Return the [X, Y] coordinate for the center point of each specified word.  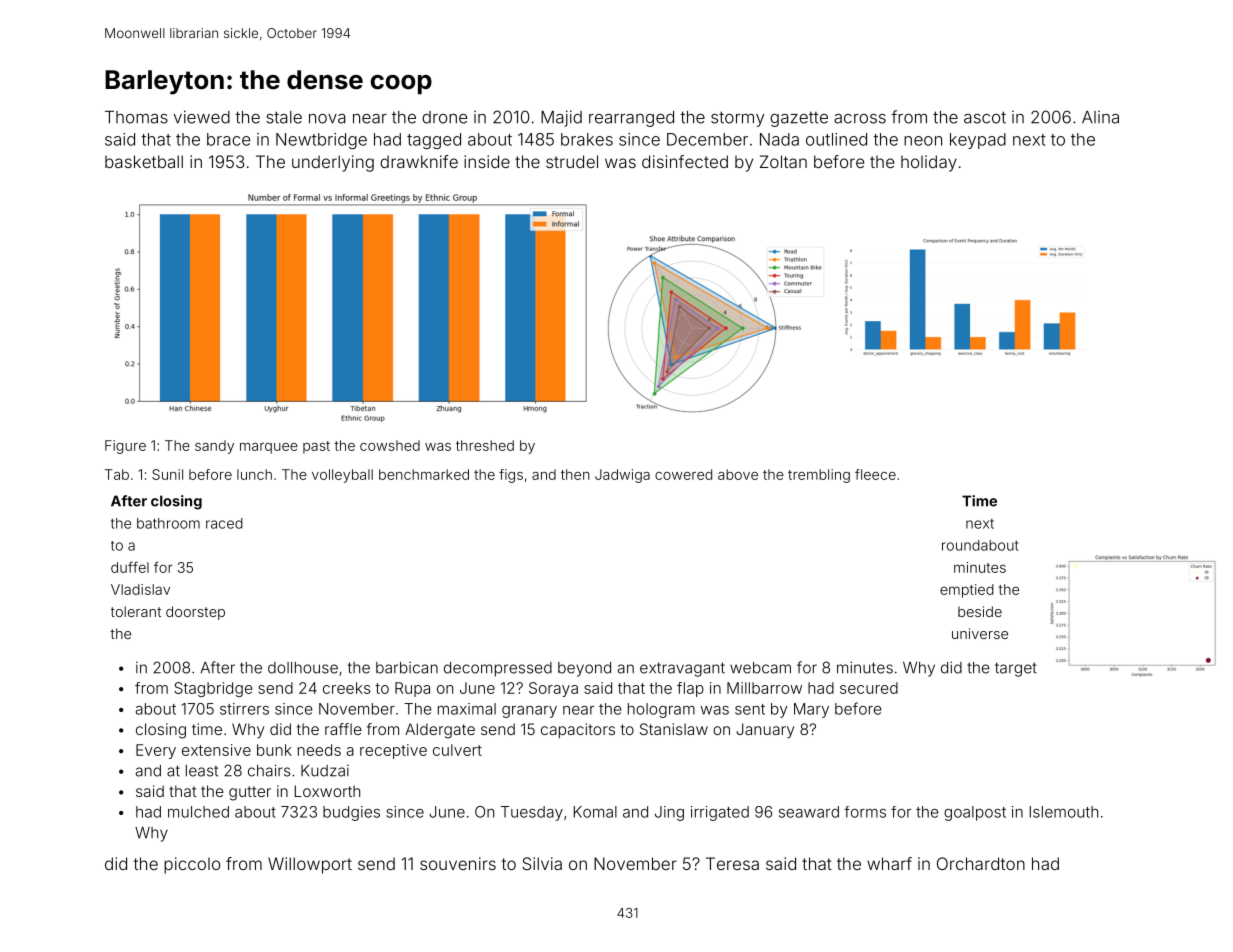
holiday [929, 163]
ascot [985, 117]
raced [224, 523]
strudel [572, 161]
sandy [214, 447]
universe [980, 633]
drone [444, 117]
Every [156, 751]
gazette [799, 119]
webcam [760, 668]
